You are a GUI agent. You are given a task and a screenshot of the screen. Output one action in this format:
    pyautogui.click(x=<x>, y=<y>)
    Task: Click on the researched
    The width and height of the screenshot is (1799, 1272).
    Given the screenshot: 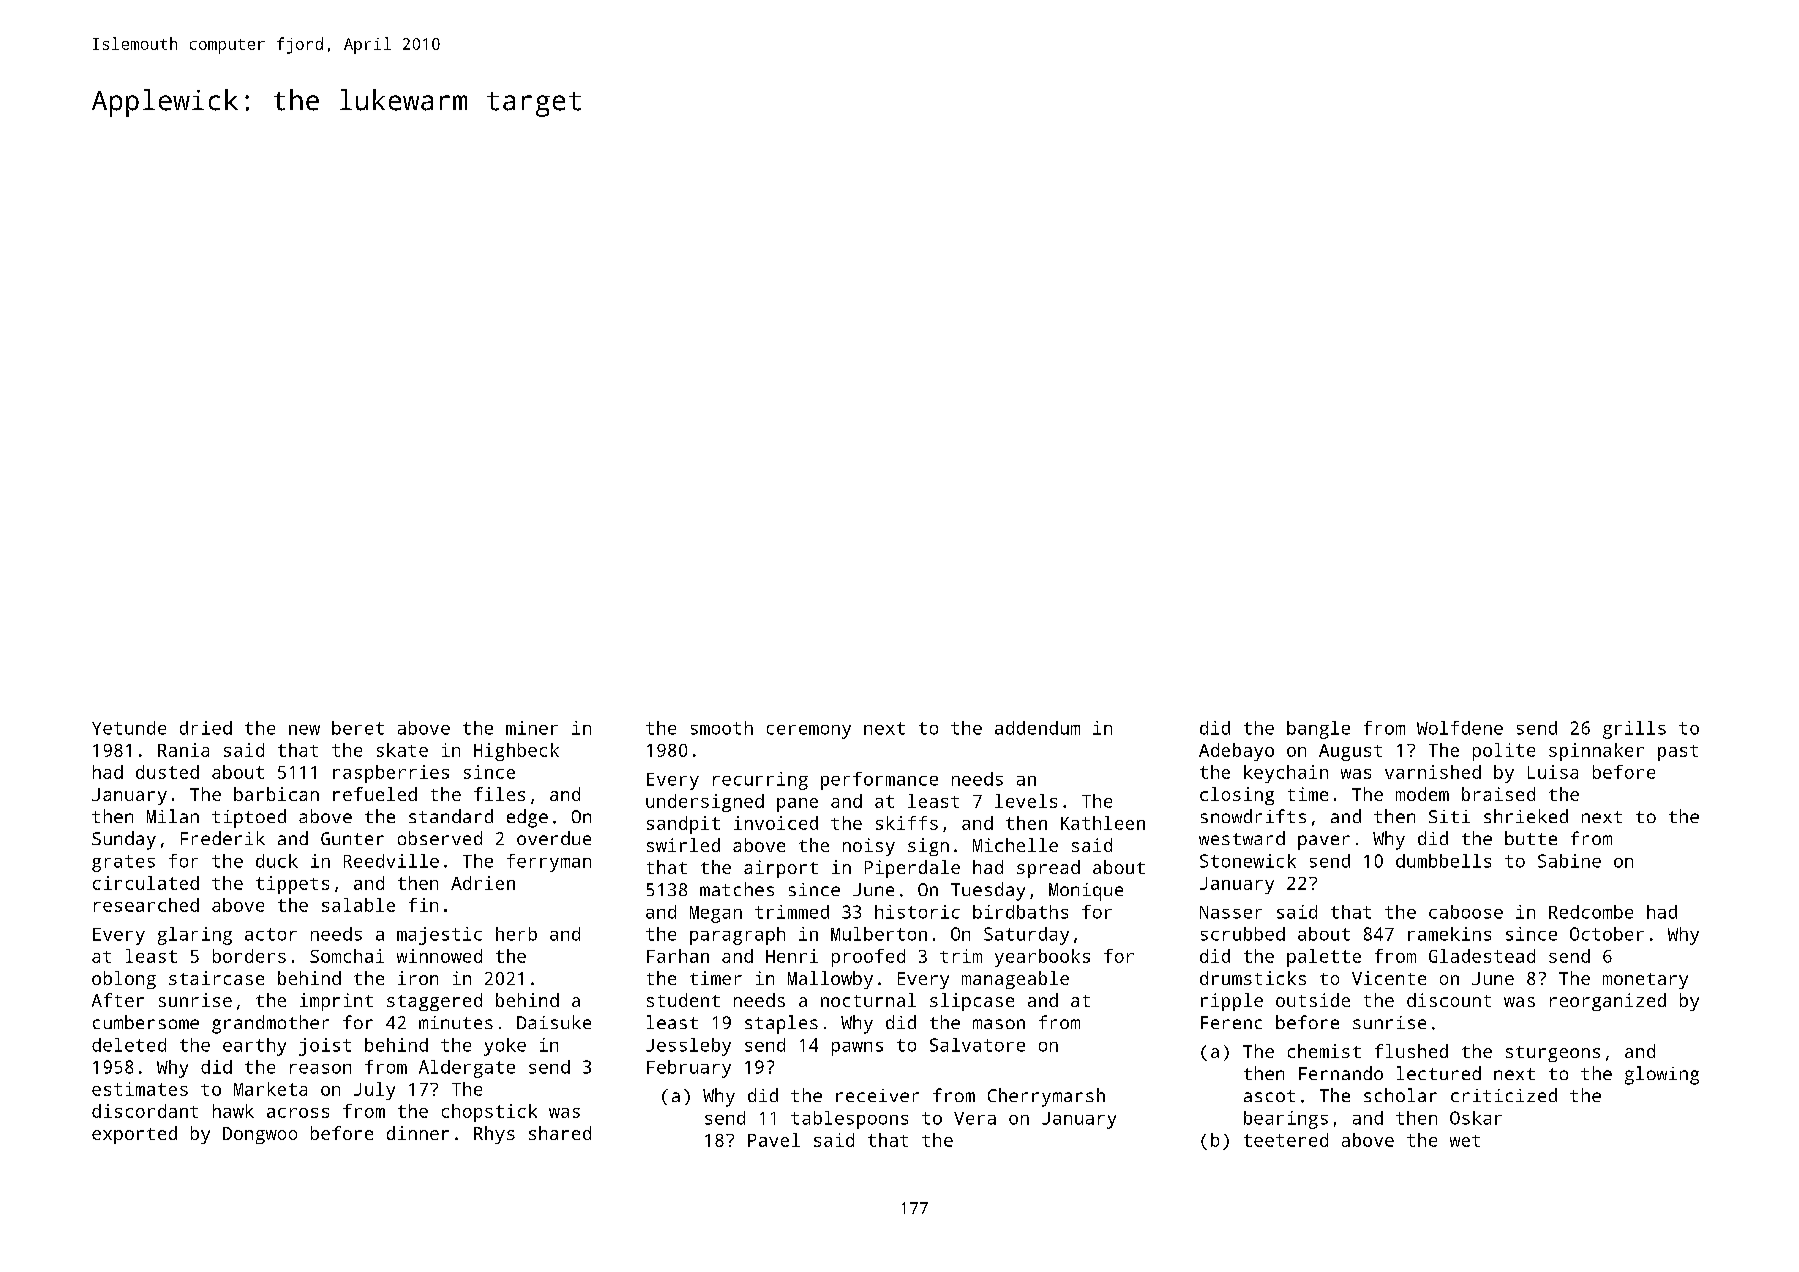 What is the action you would take?
    pyautogui.click(x=146, y=905)
